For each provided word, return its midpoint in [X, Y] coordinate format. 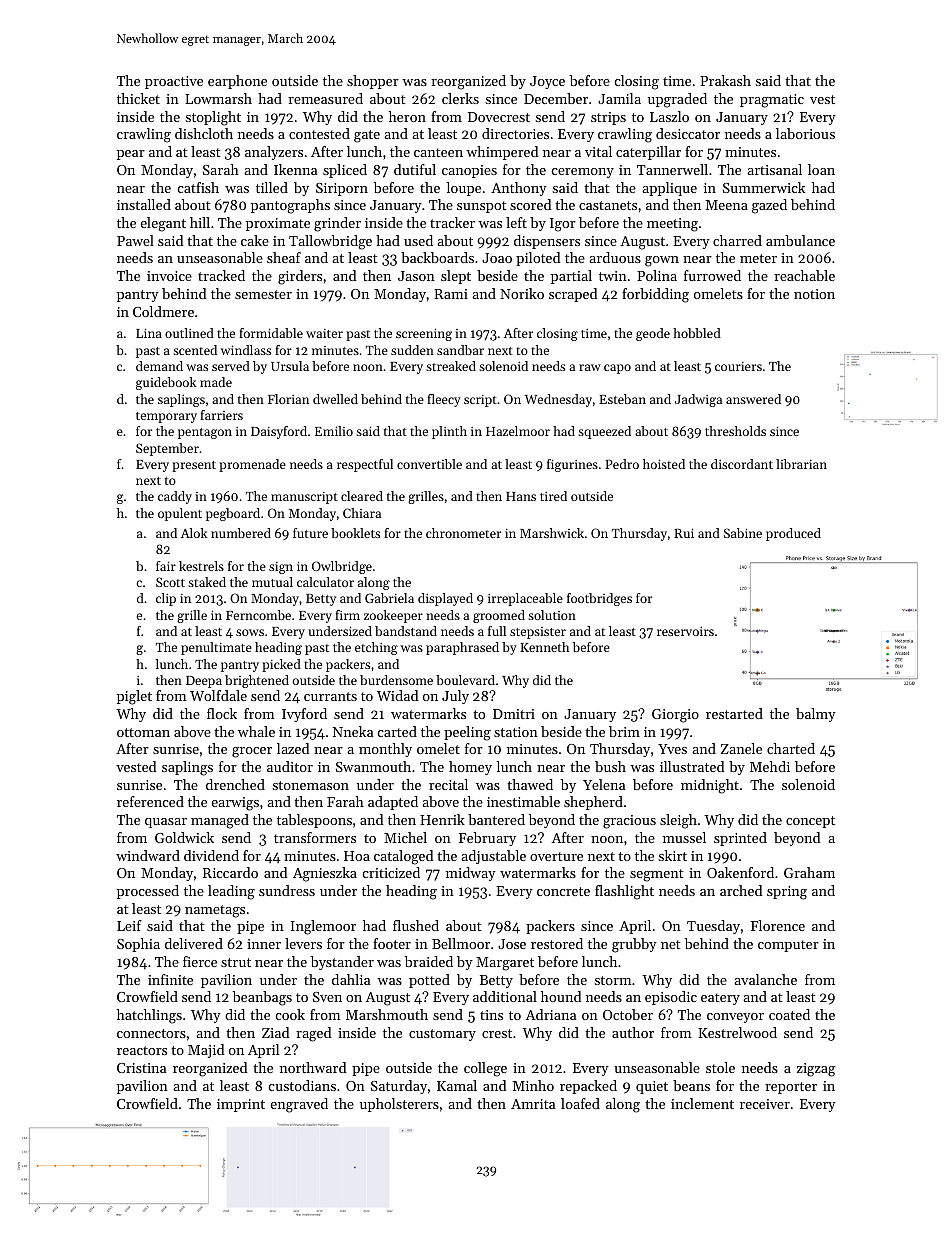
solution [552, 615]
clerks [460, 98]
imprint [241, 1105]
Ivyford [304, 715]
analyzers [274, 153]
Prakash [725, 80]
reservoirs [685, 631]
